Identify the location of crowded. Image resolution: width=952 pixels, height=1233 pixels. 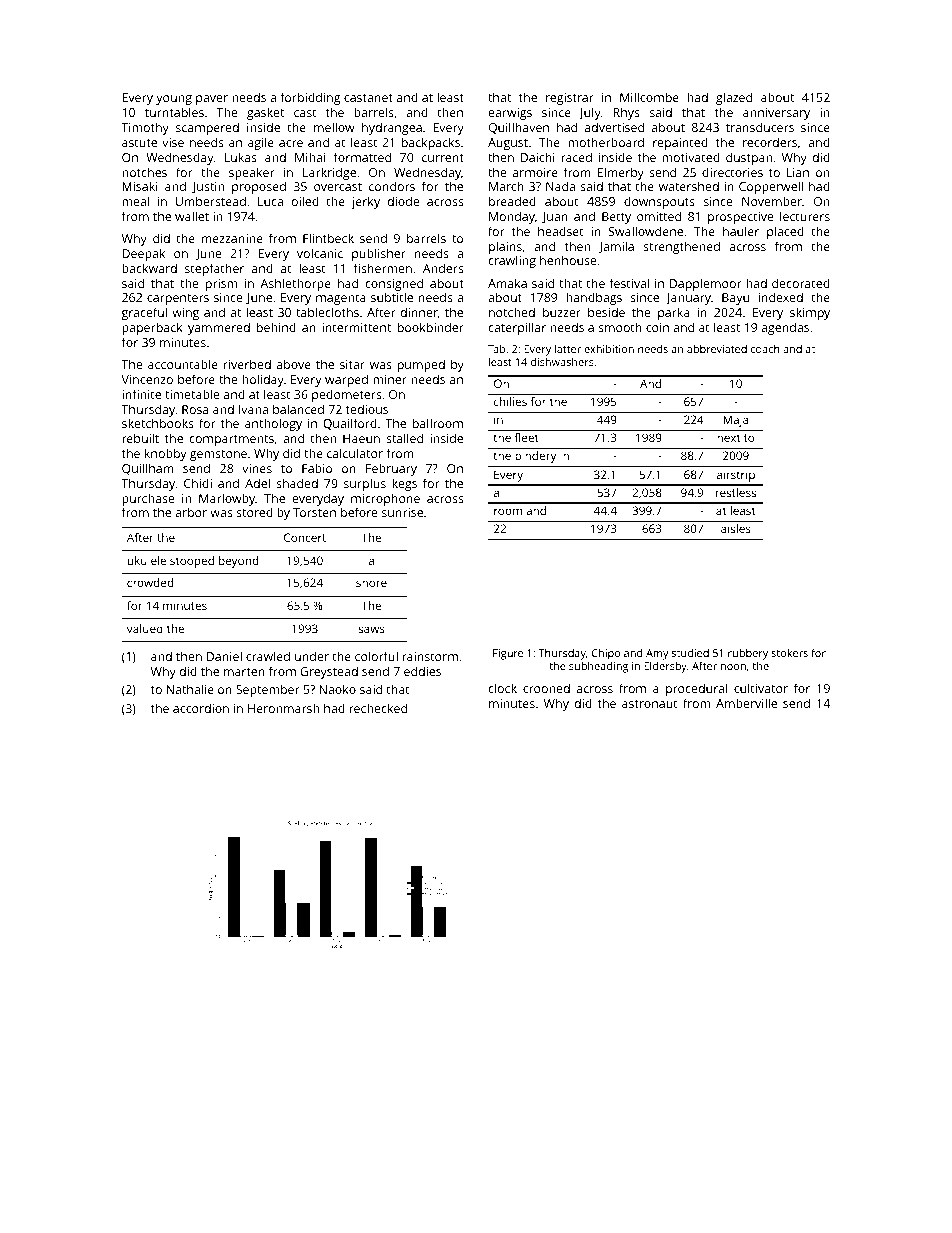
(150, 582).
